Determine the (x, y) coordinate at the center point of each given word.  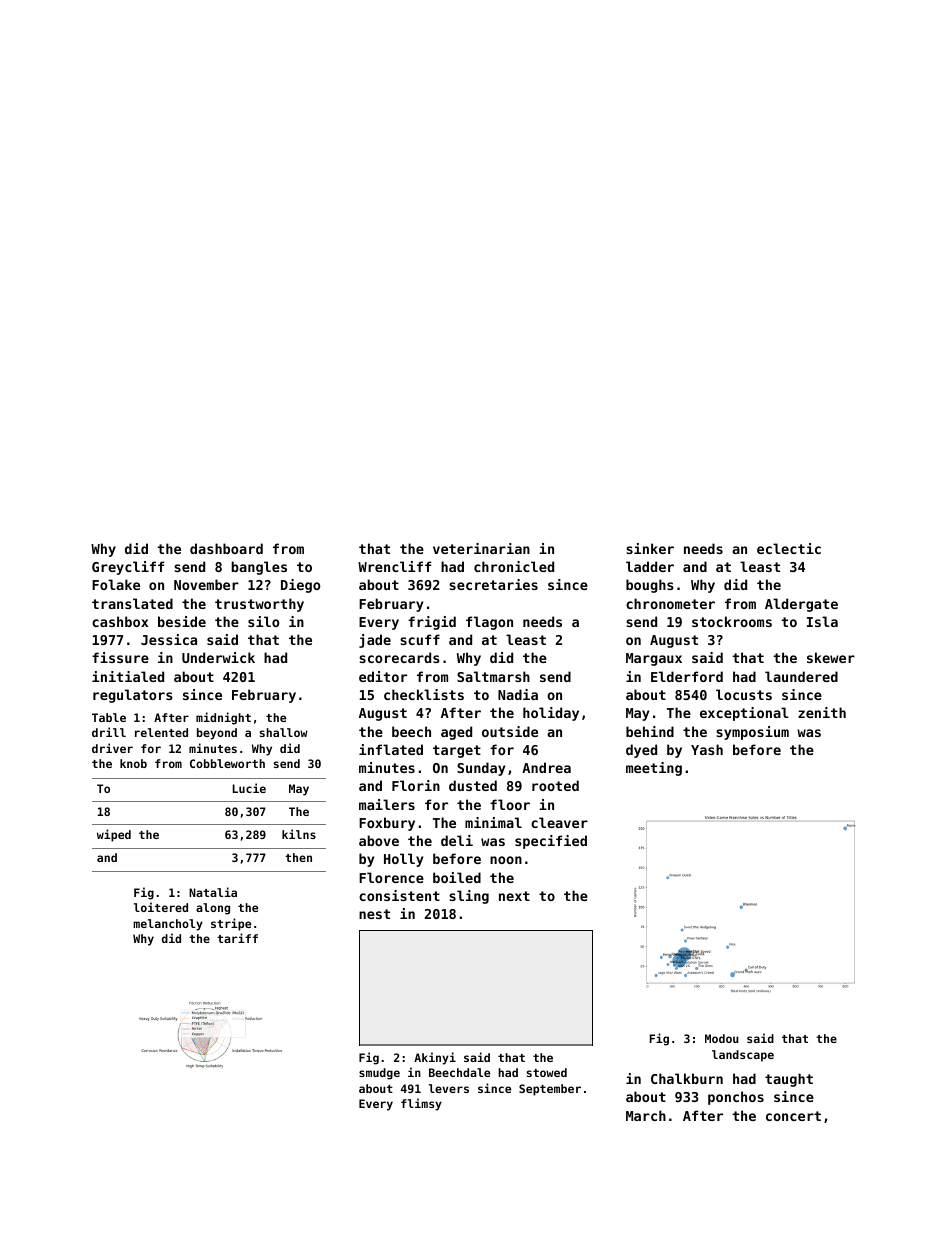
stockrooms (732, 621)
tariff (237, 938)
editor (383, 676)
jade (375, 641)
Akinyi (435, 1058)
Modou (722, 1038)
